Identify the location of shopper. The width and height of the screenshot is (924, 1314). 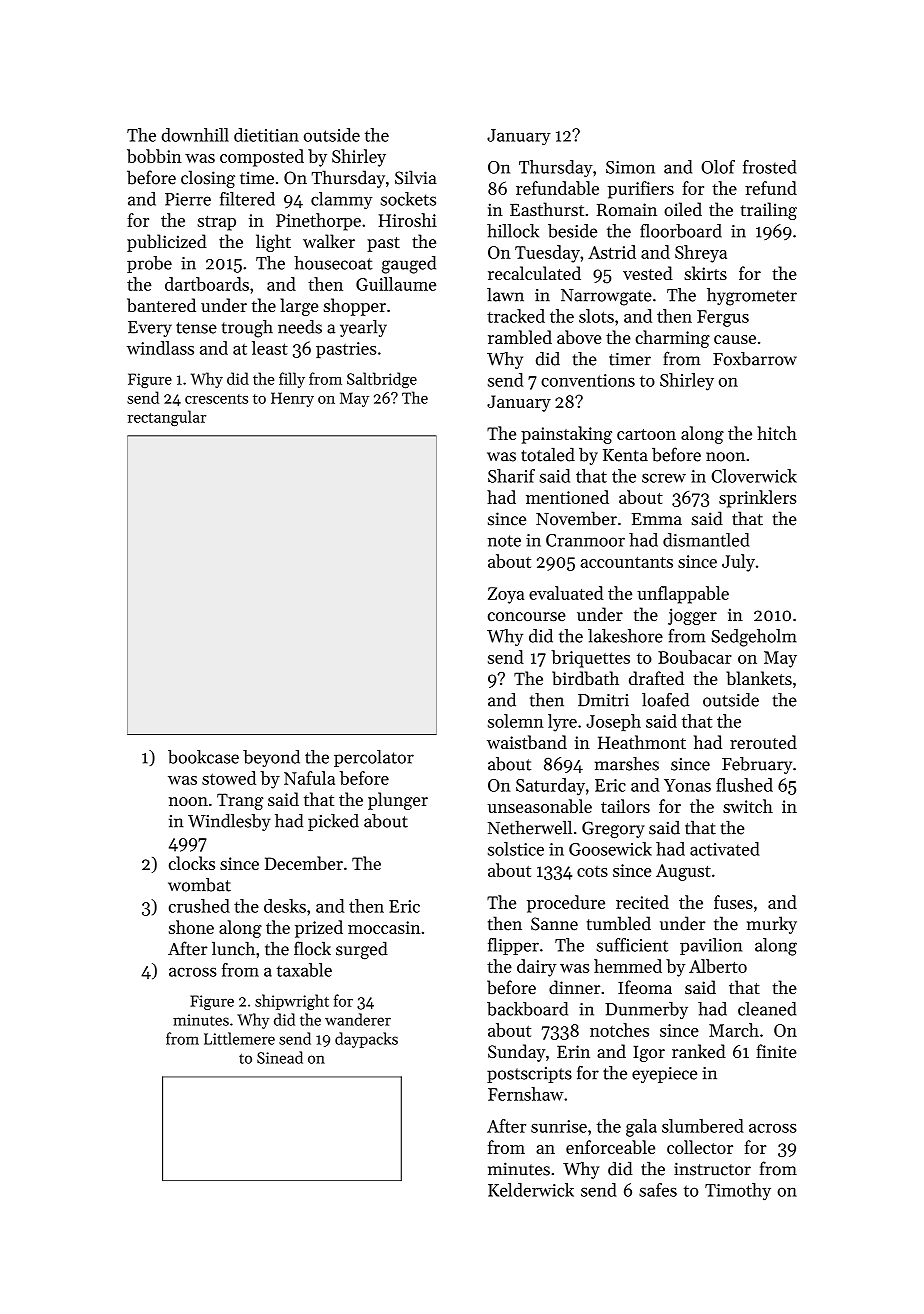
(354, 307).
